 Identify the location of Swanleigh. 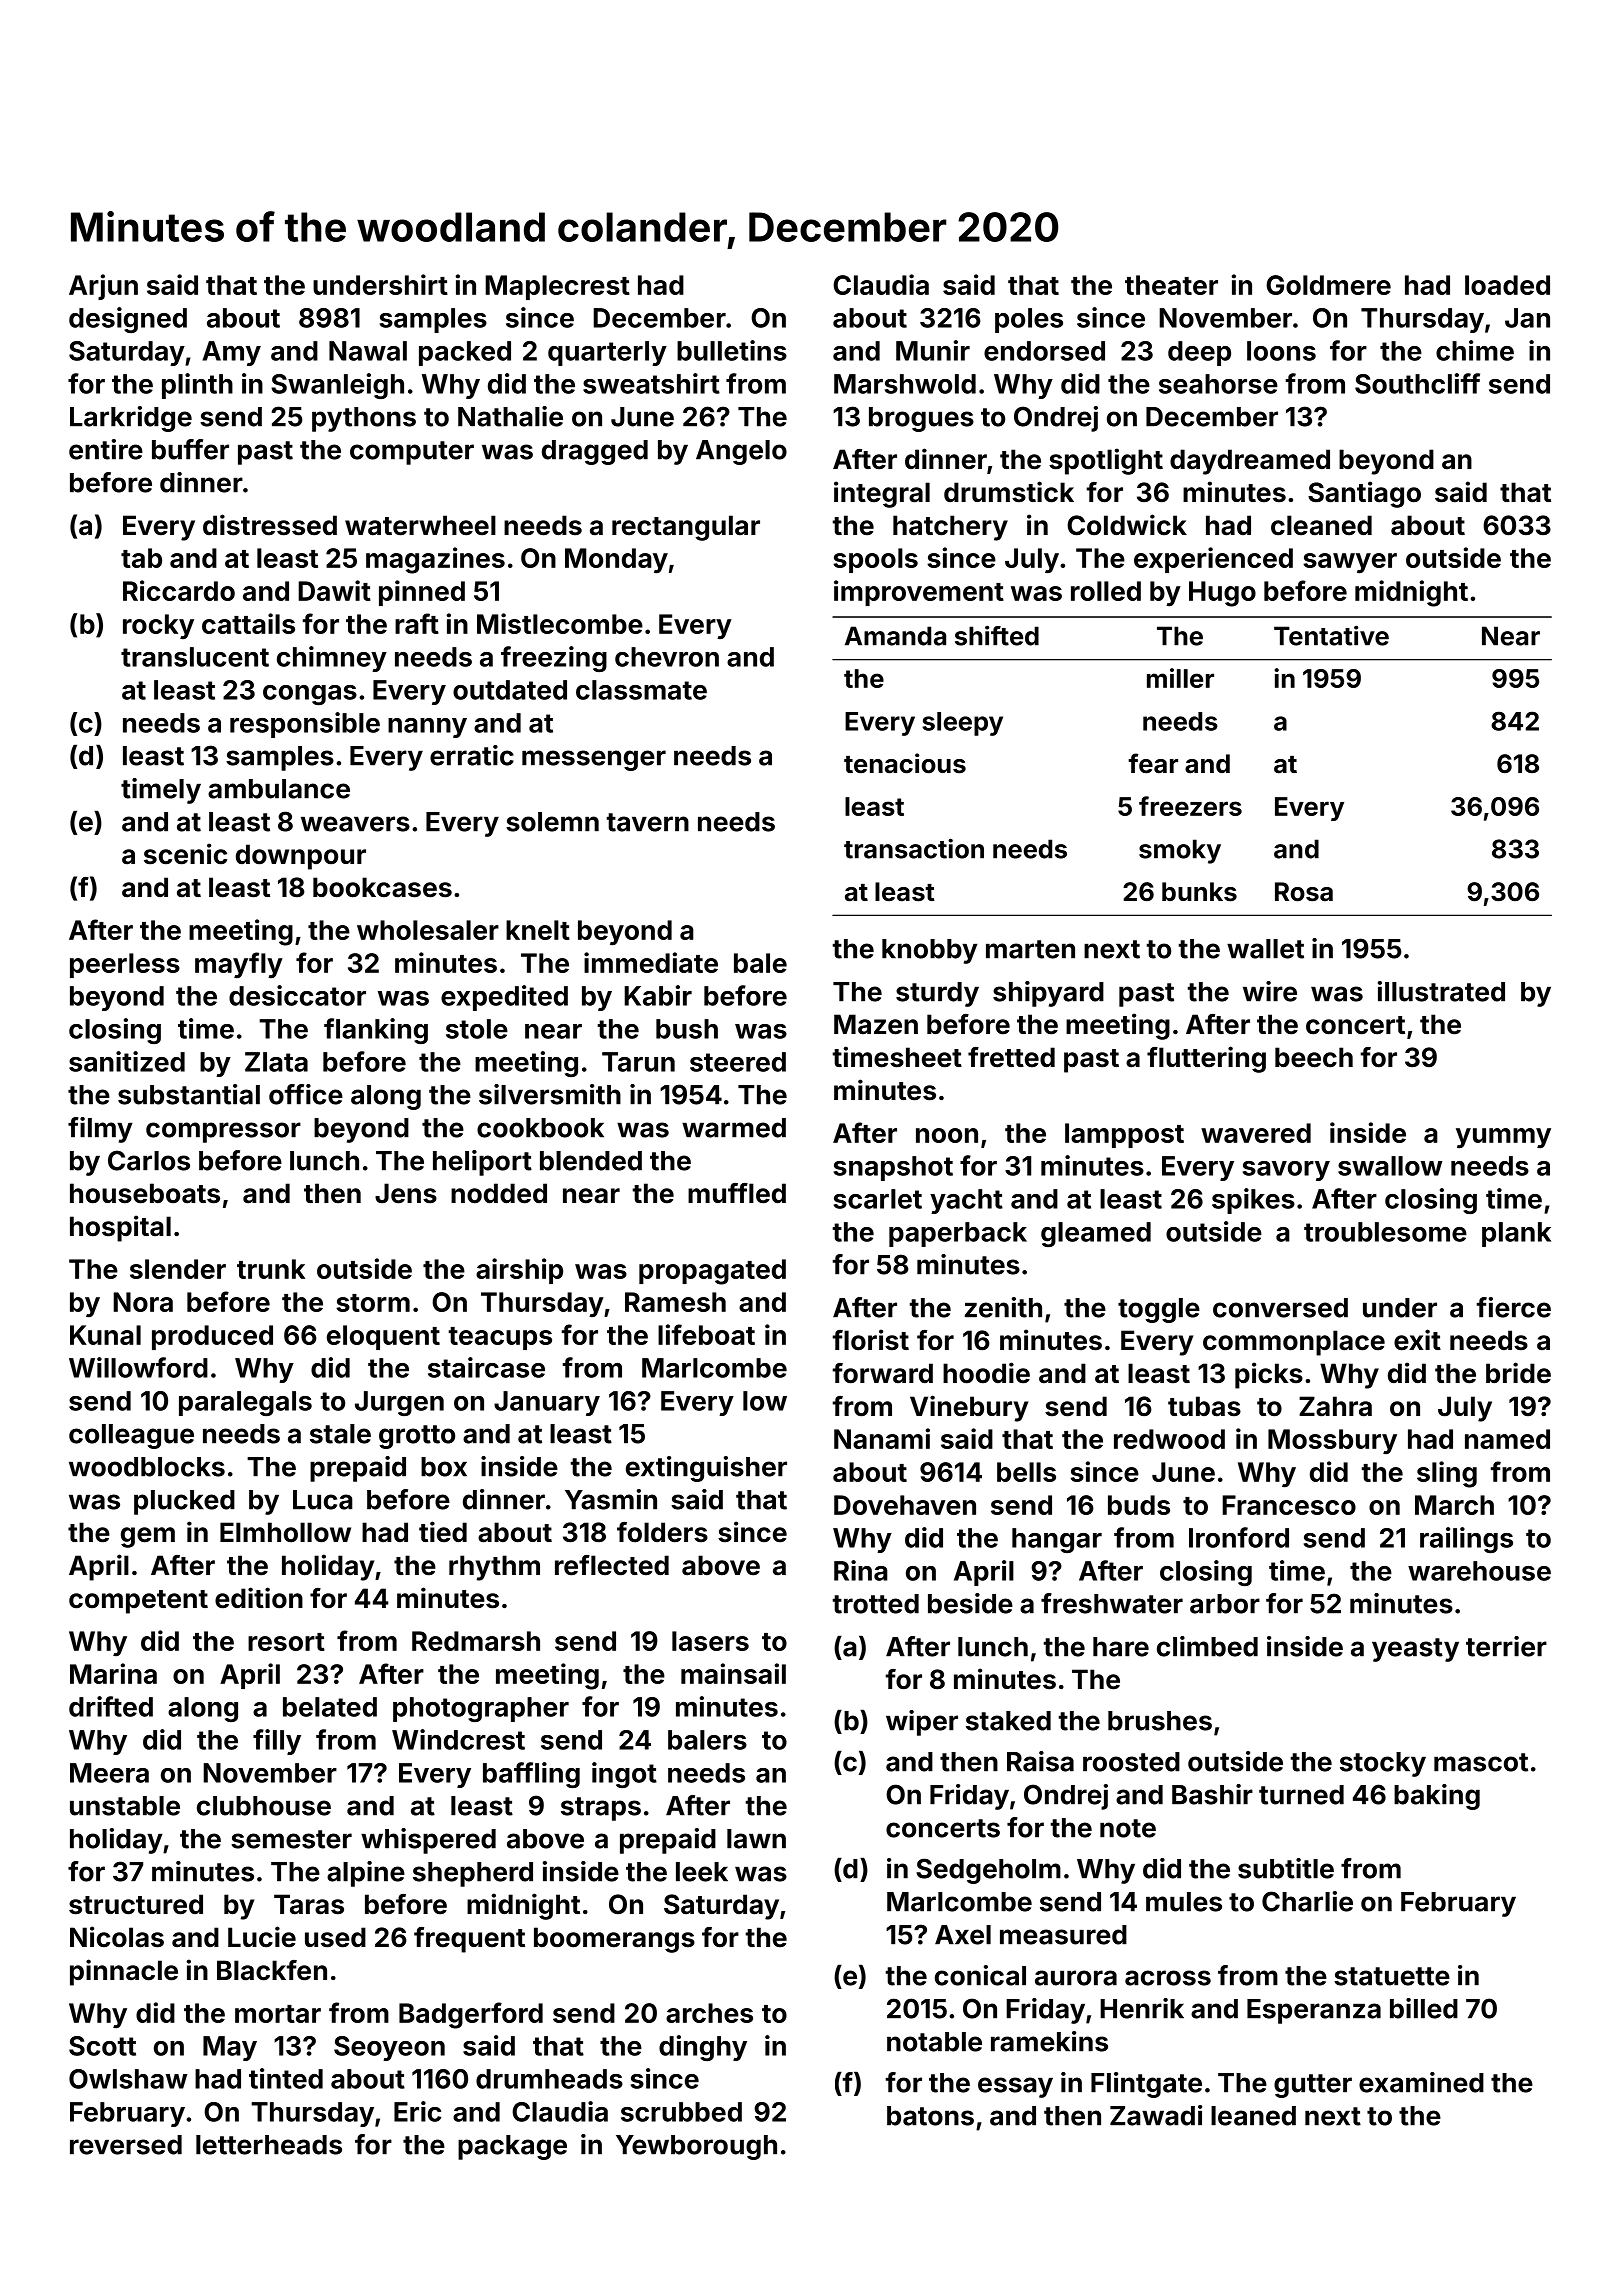
(337, 386).
